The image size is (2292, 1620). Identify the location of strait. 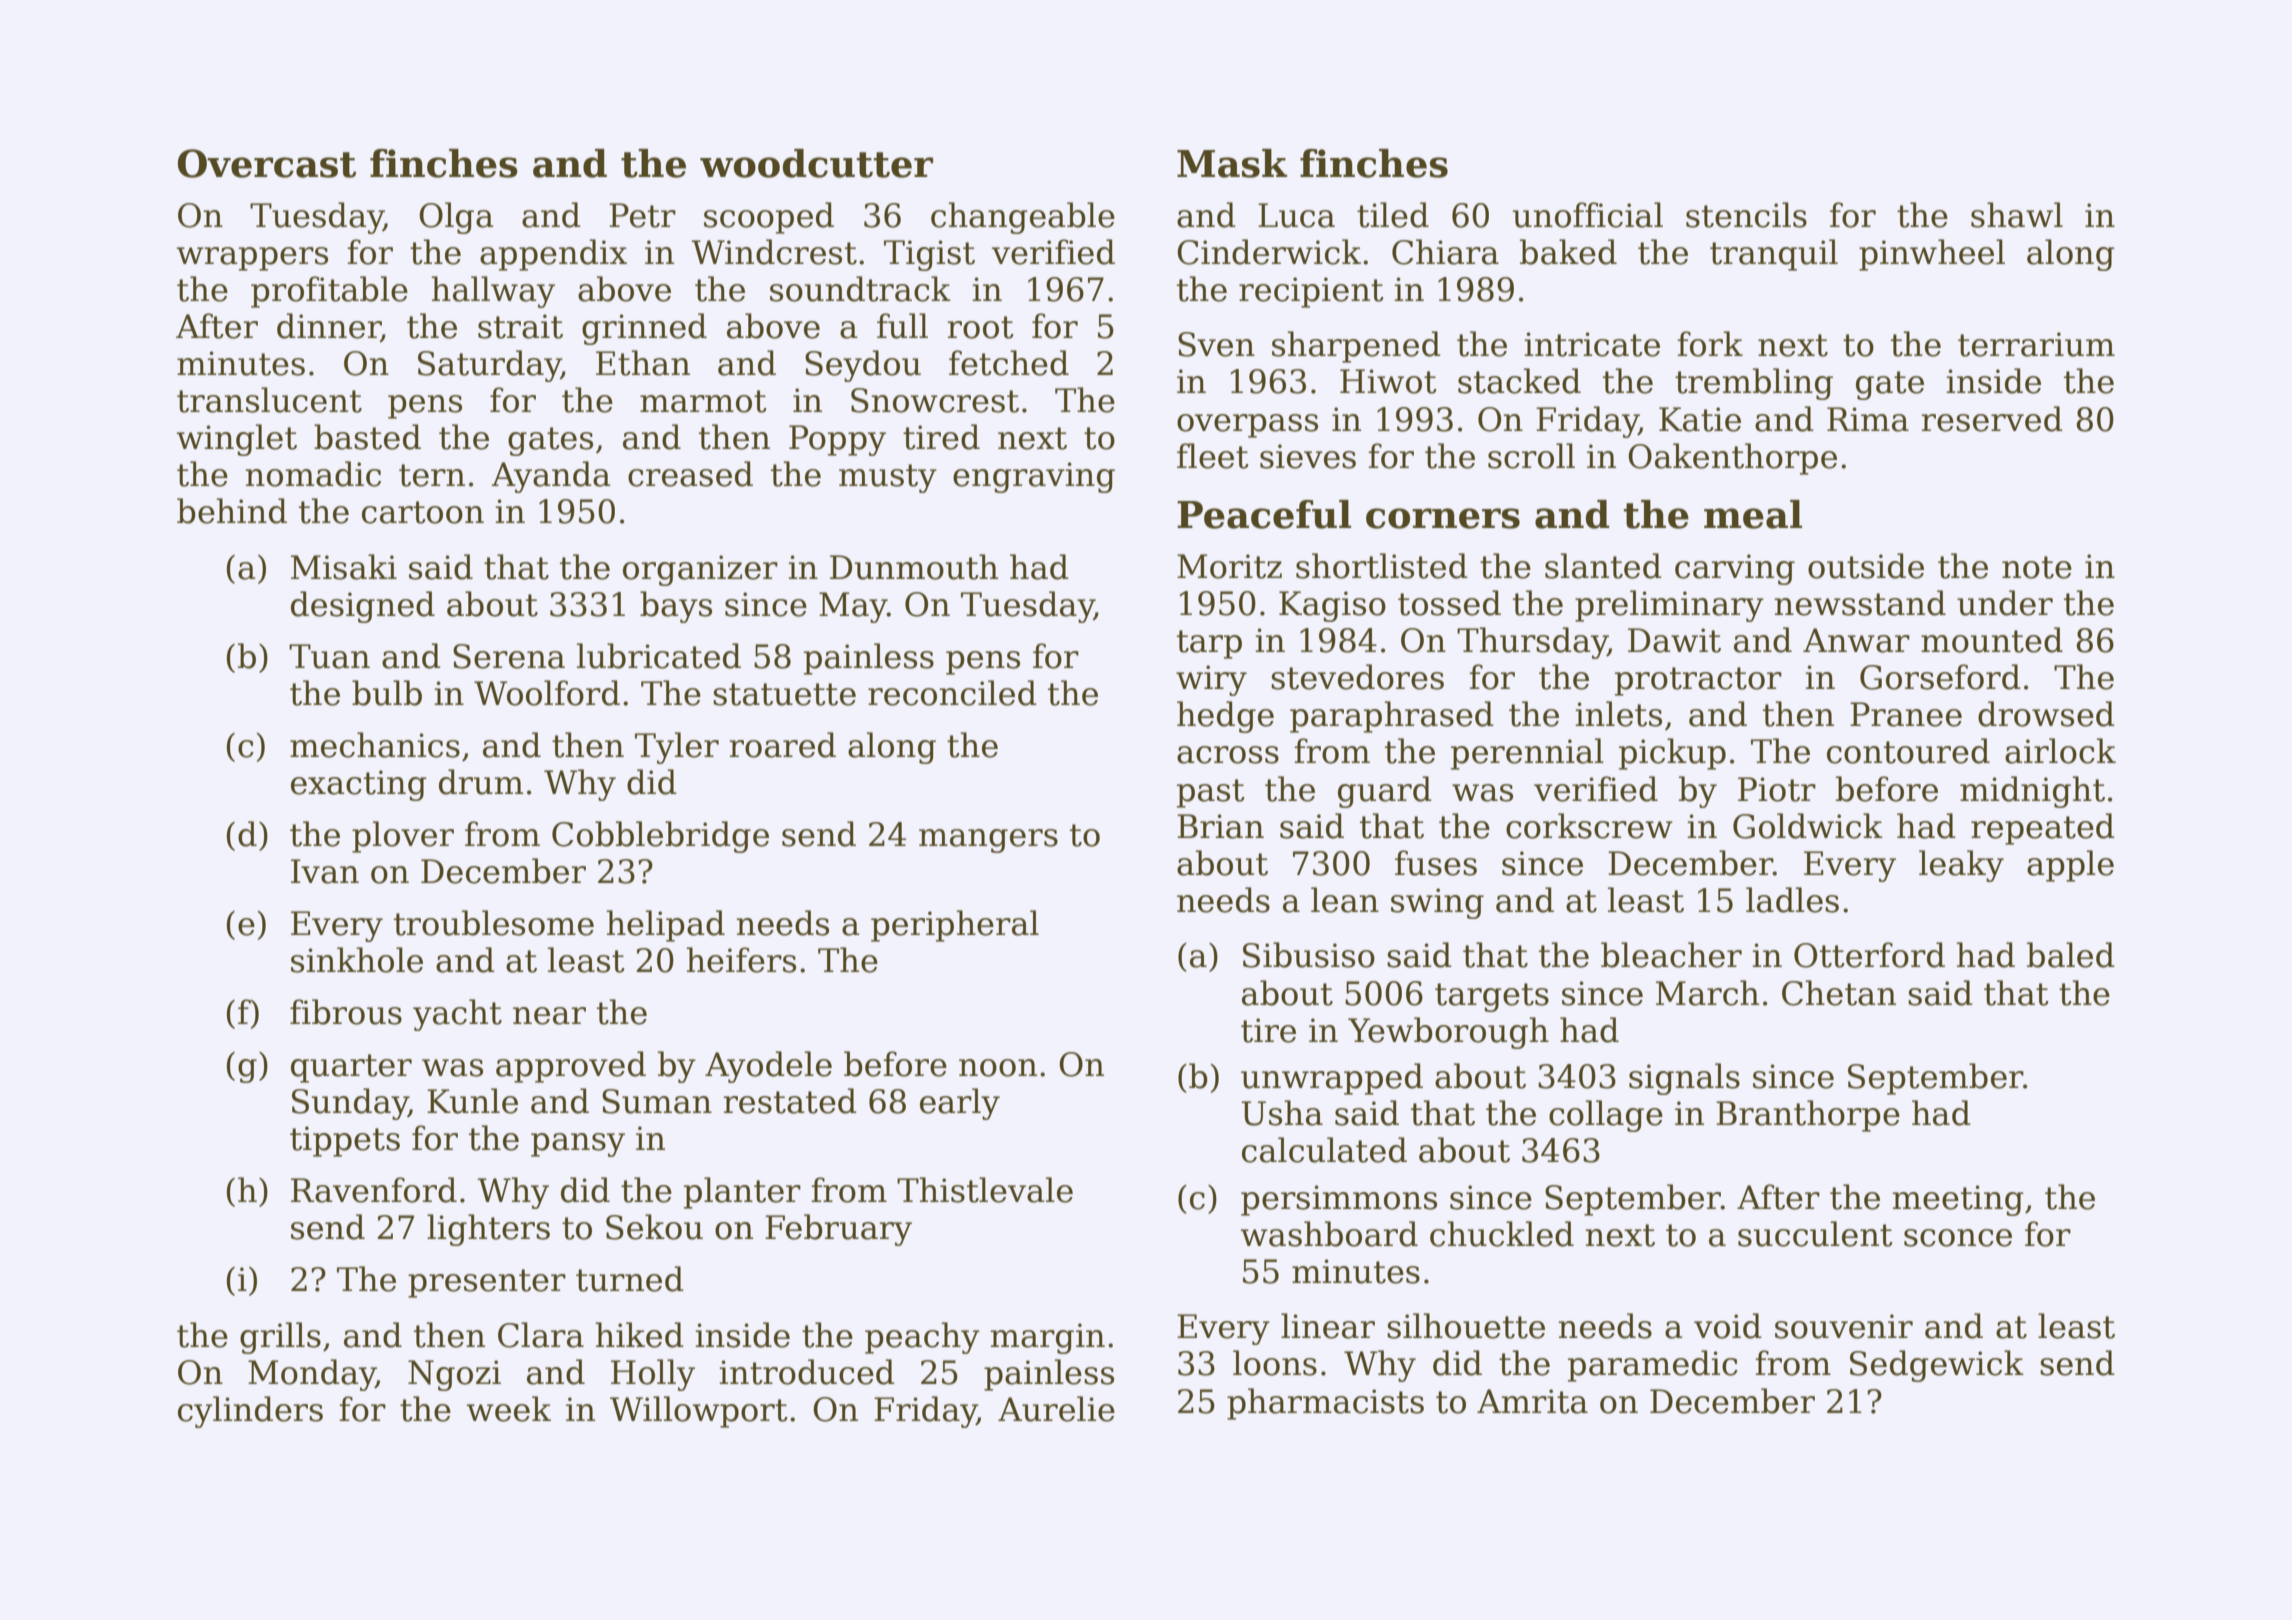
(520, 326).
